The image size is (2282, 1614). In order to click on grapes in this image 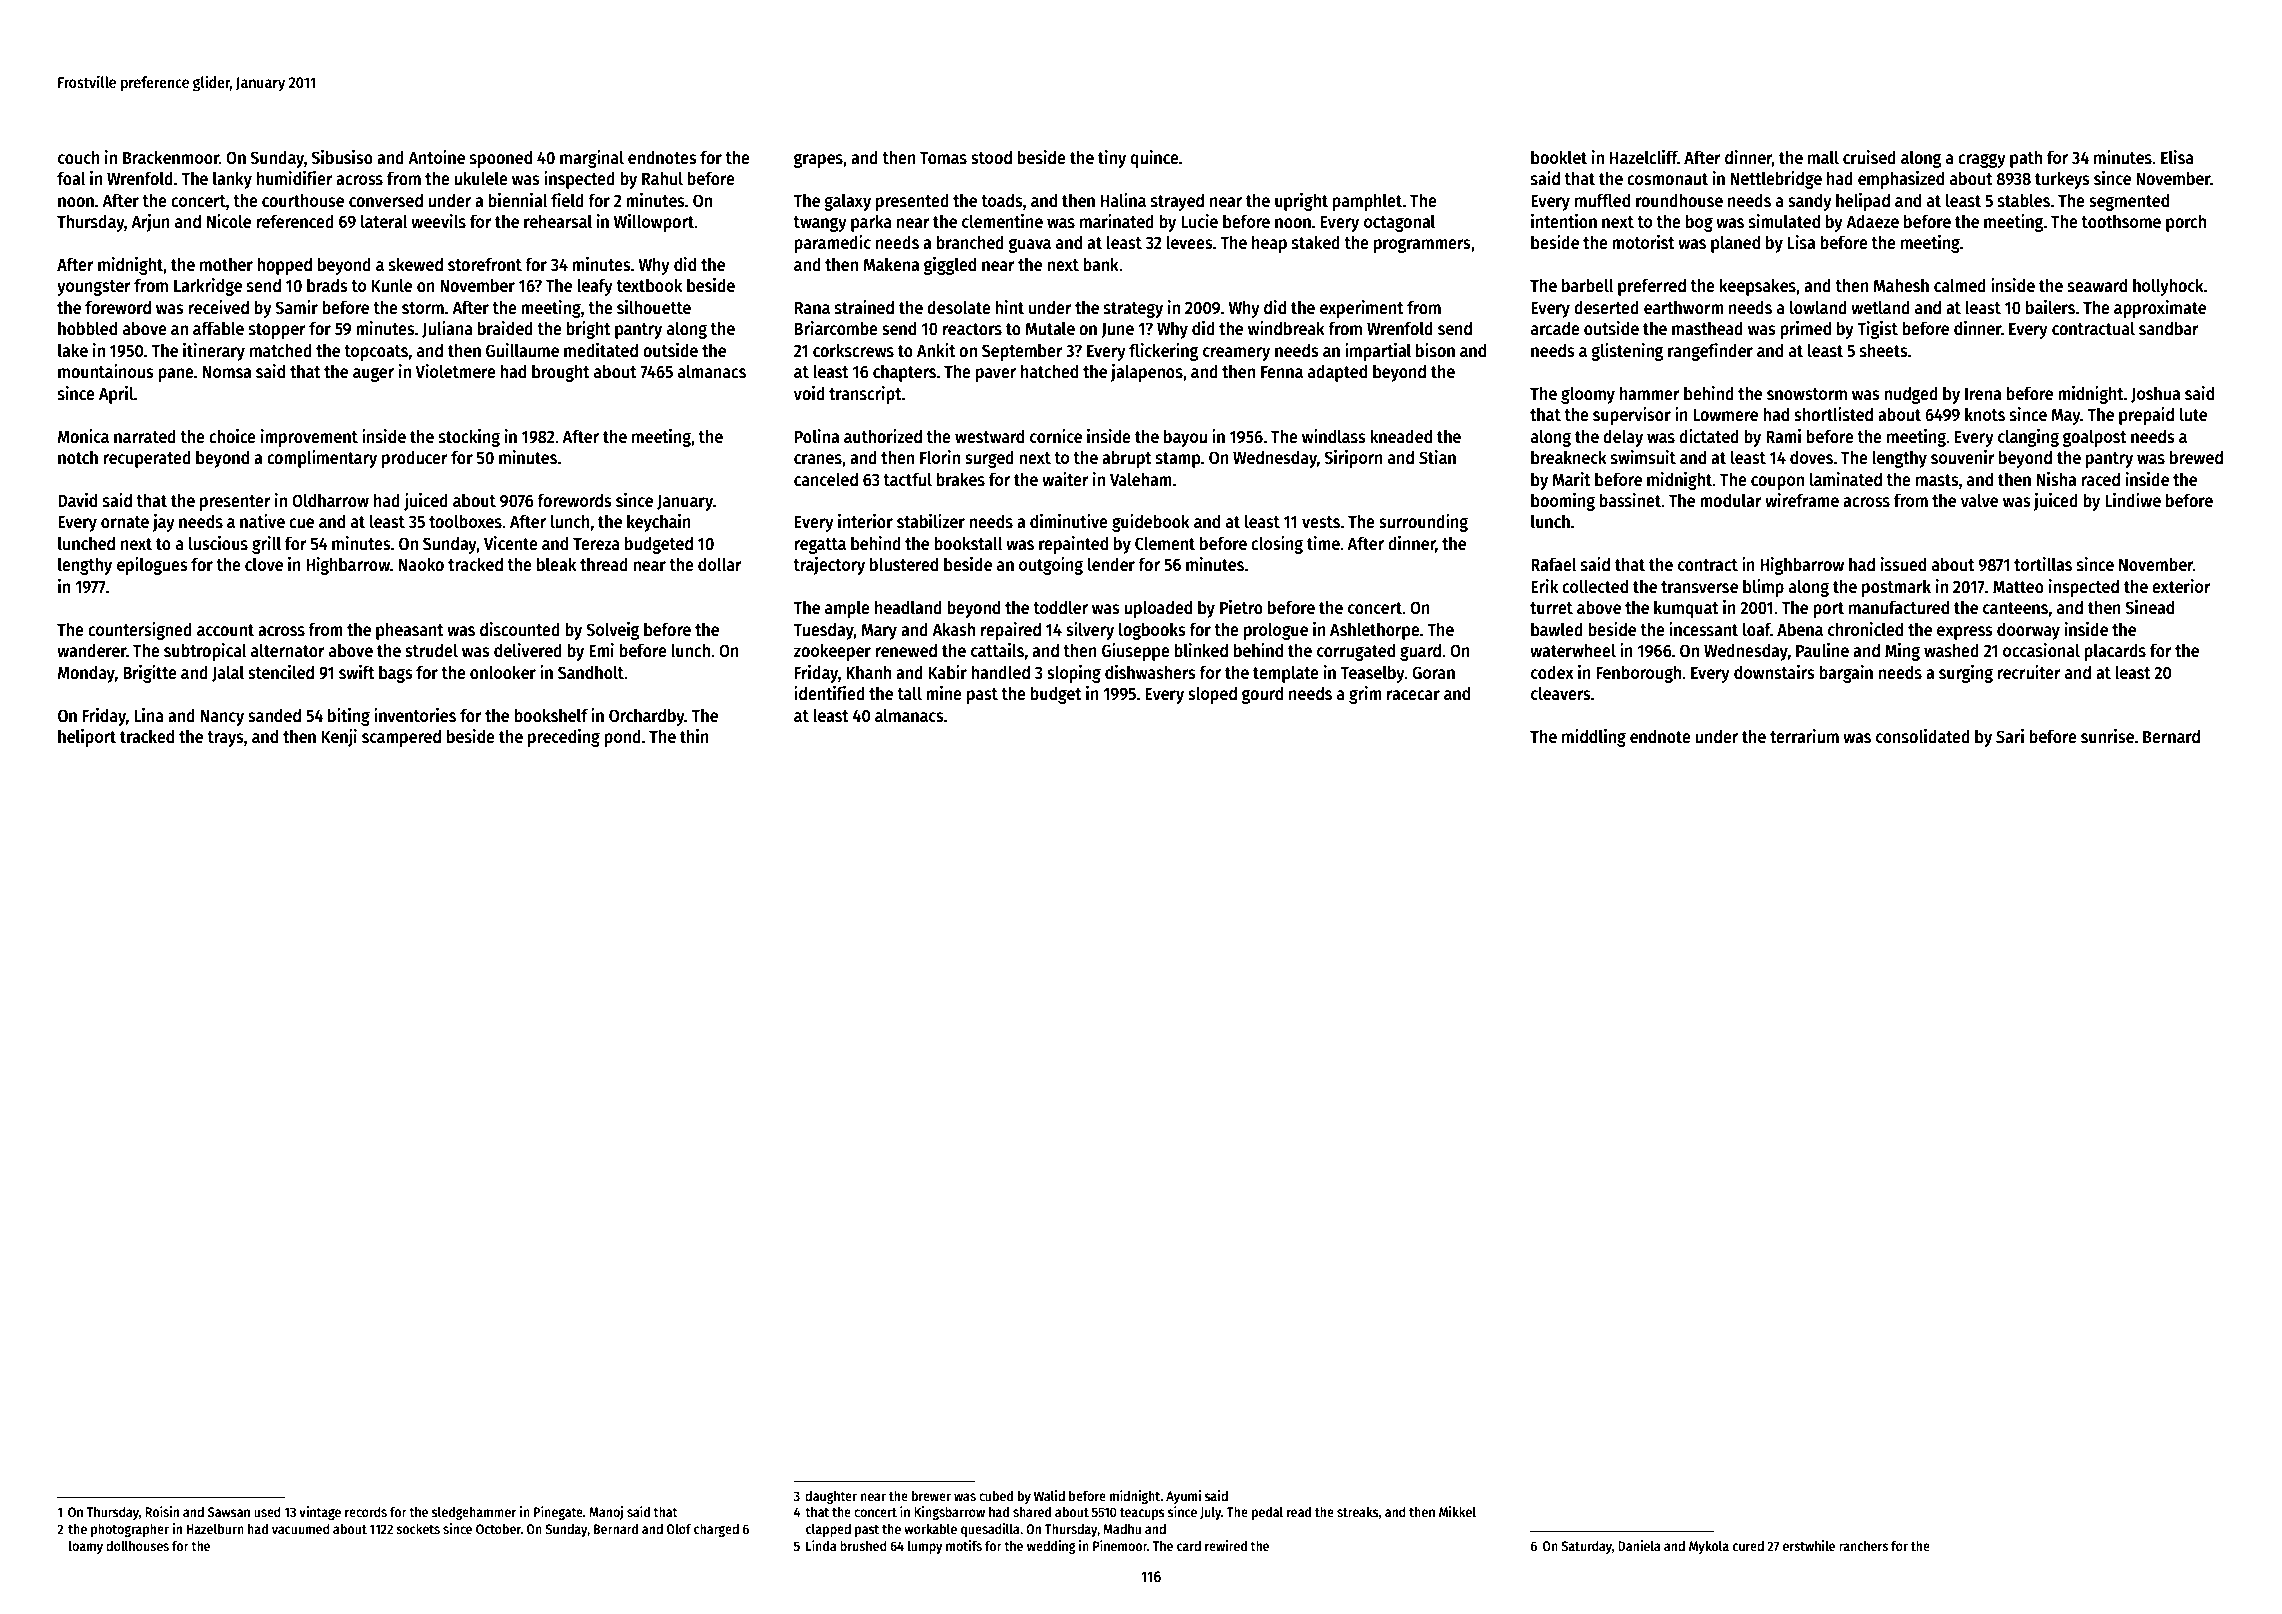, I will do `click(818, 160)`.
